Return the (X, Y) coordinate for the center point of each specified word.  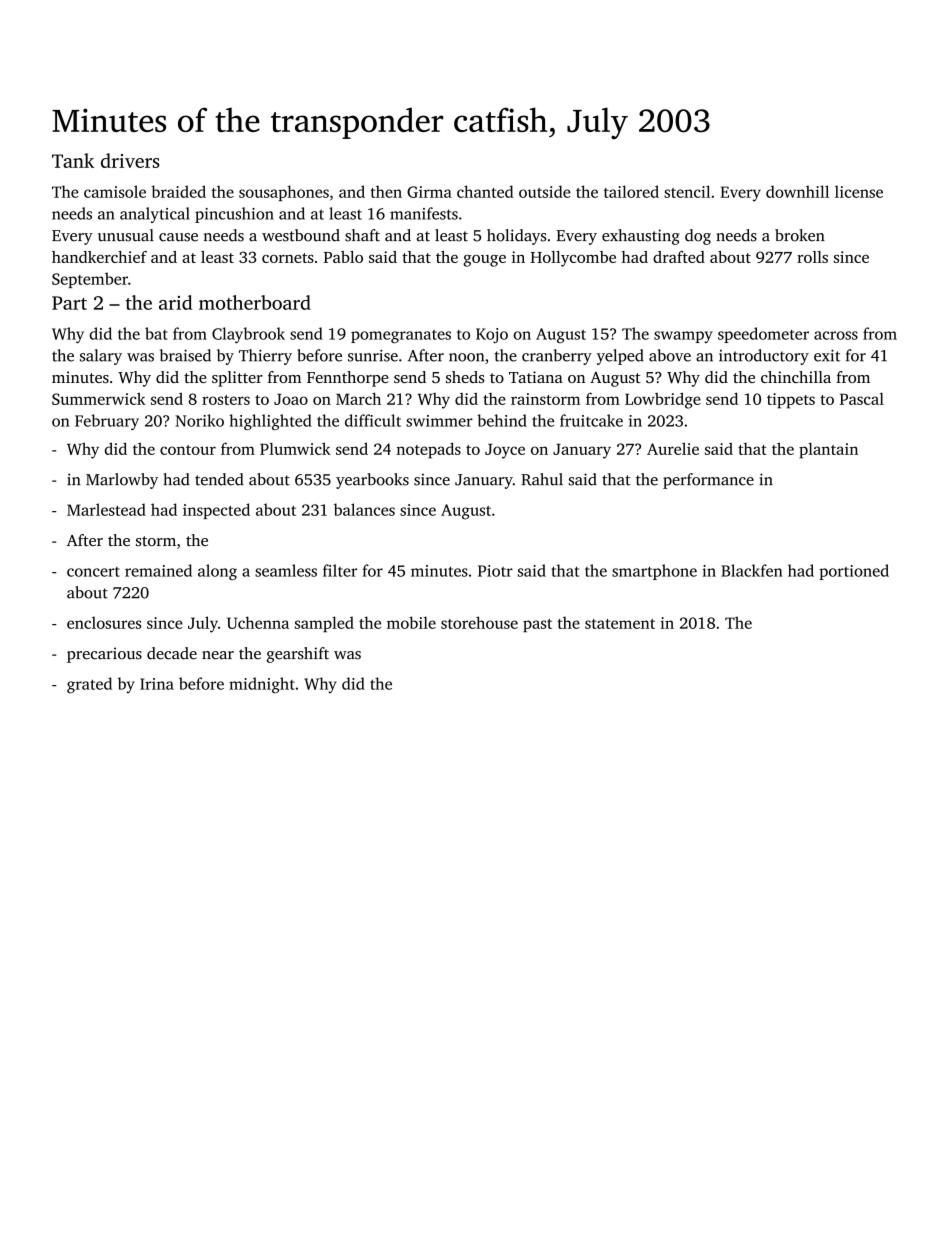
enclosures (104, 623)
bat (156, 333)
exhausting (641, 237)
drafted (679, 257)
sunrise (373, 355)
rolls (812, 257)
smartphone (654, 572)
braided (178, 191)
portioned (854, 572)
